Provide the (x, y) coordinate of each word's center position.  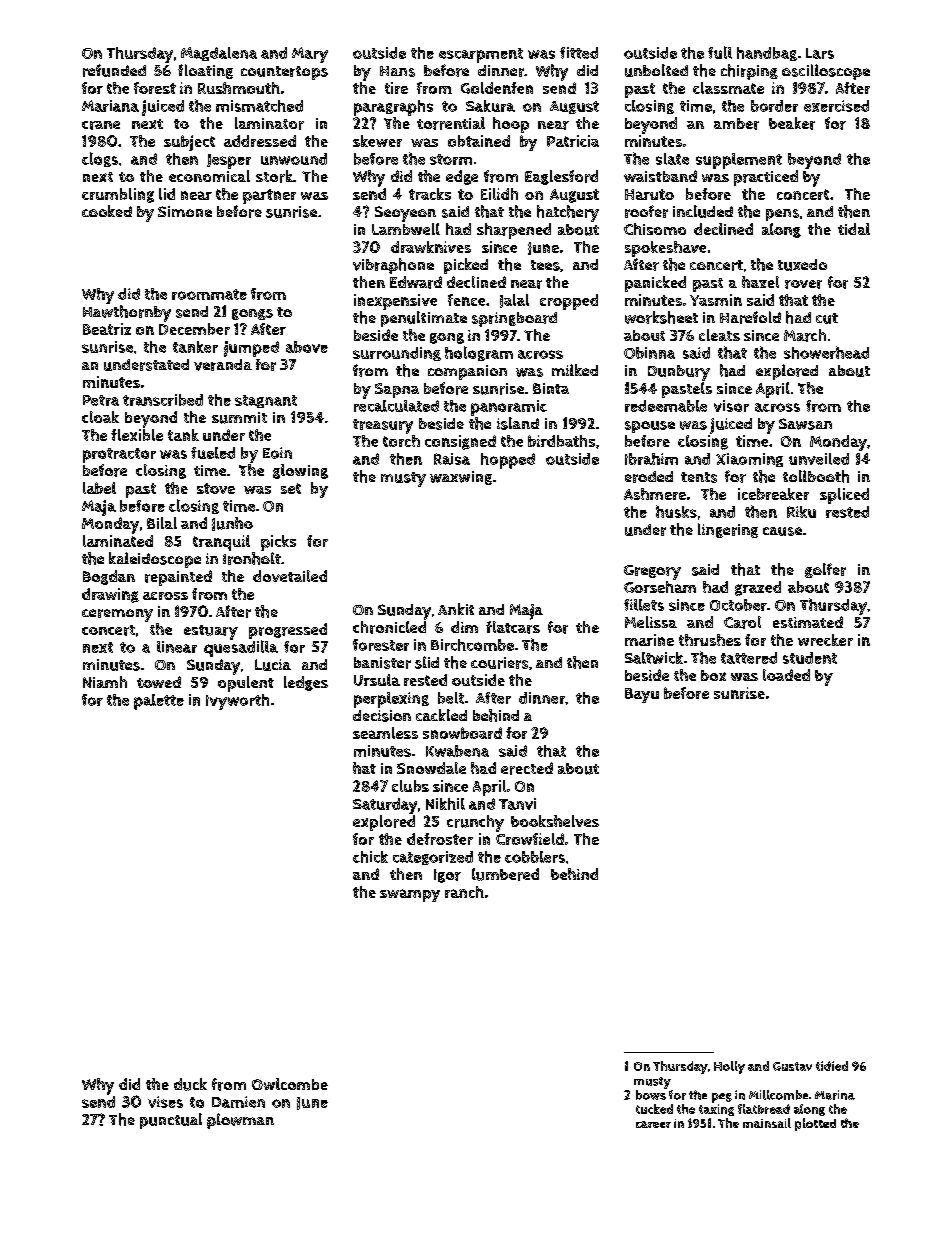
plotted (815, 1124)
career (653, 1124)
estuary (211, 632)
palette (159, 702)
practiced (766, 178)
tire (396, 88)
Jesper (229, 161)
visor (731, 406)
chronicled (389, 627)
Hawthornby (127, 313)
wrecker (825, 640)
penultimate (424, 319)
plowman (240, 1121)
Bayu (642, 695)
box (713, 675)
